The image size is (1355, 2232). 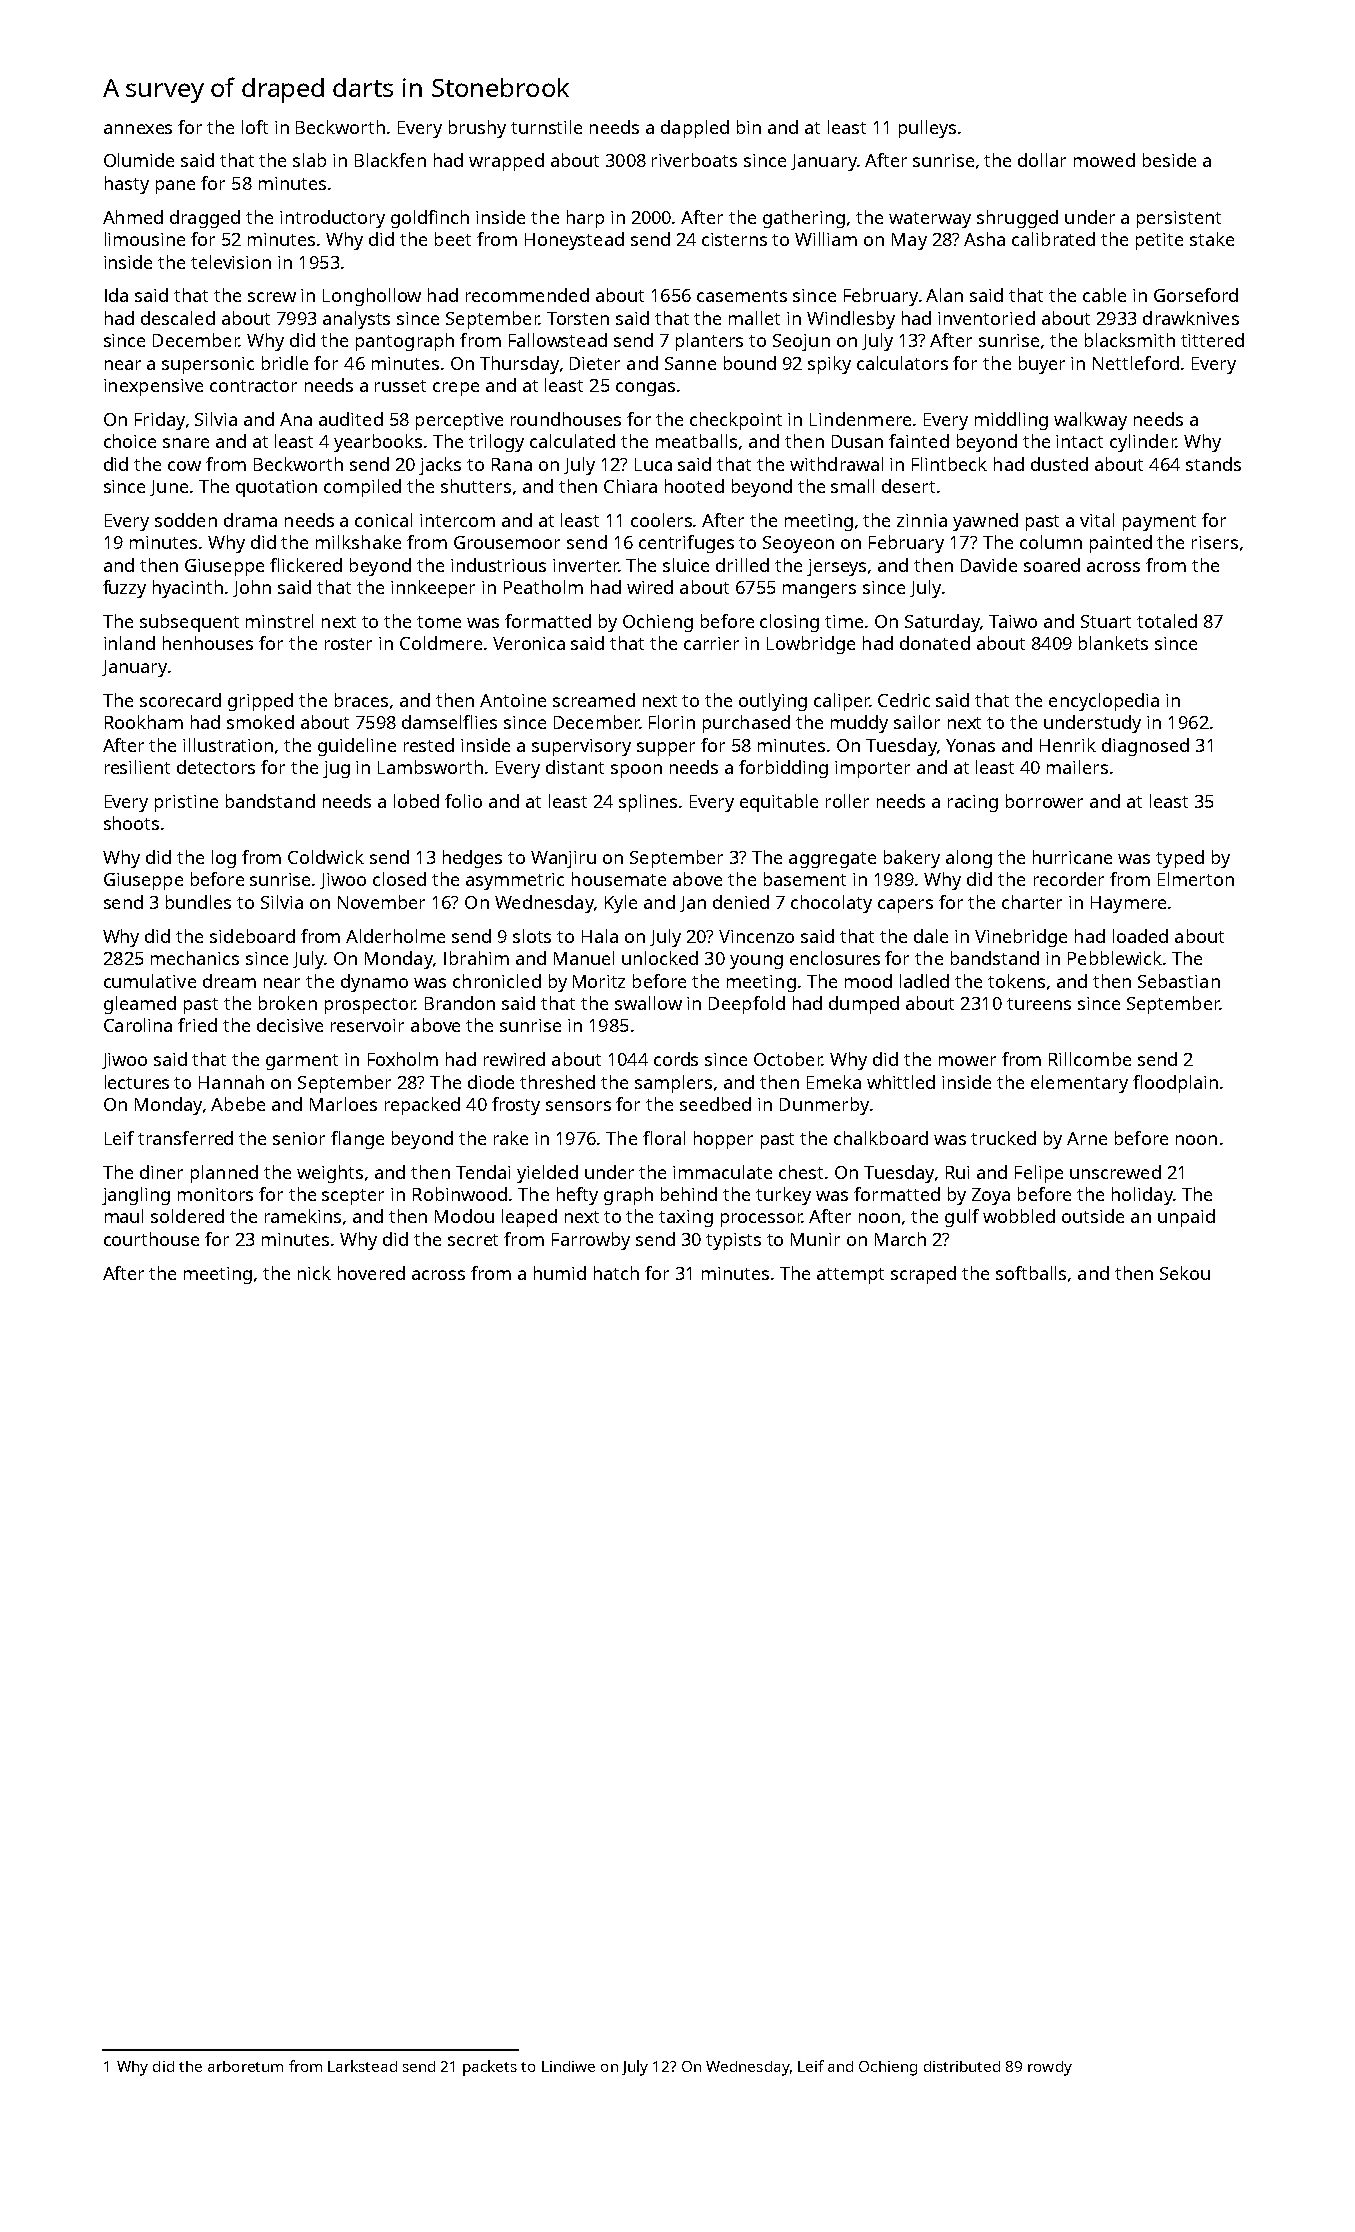 What do you see at coordinates (529, 643) in the document?
I see `Veronica` at bounding box center [529, 643].
